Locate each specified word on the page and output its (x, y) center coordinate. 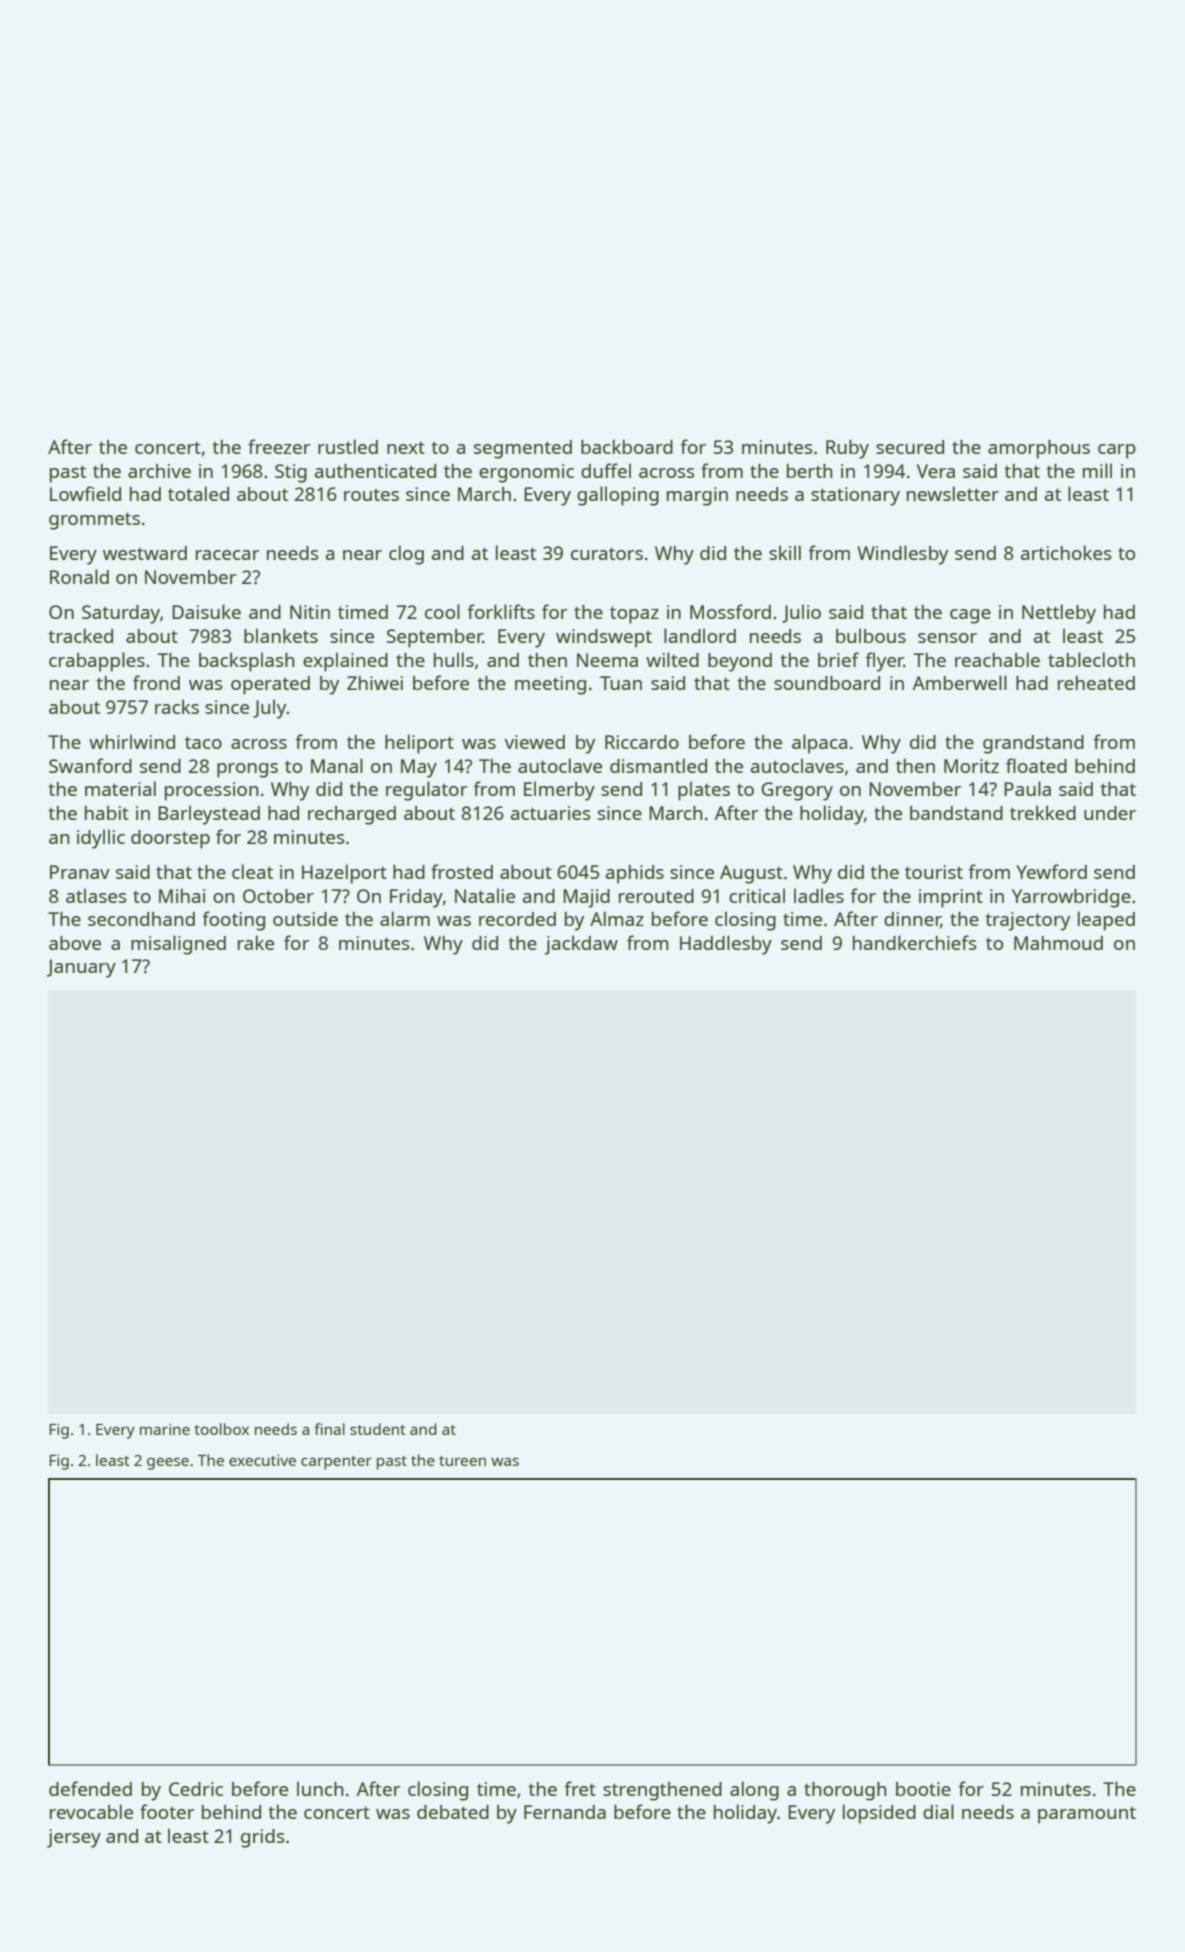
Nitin (310, 612)
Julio (801, 613)
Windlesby (902, 555)
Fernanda (565, 1812)
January (81, 968)
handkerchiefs (915, 942)
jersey (74, 1838)
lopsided (879, 1814)
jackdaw (581, 945)
